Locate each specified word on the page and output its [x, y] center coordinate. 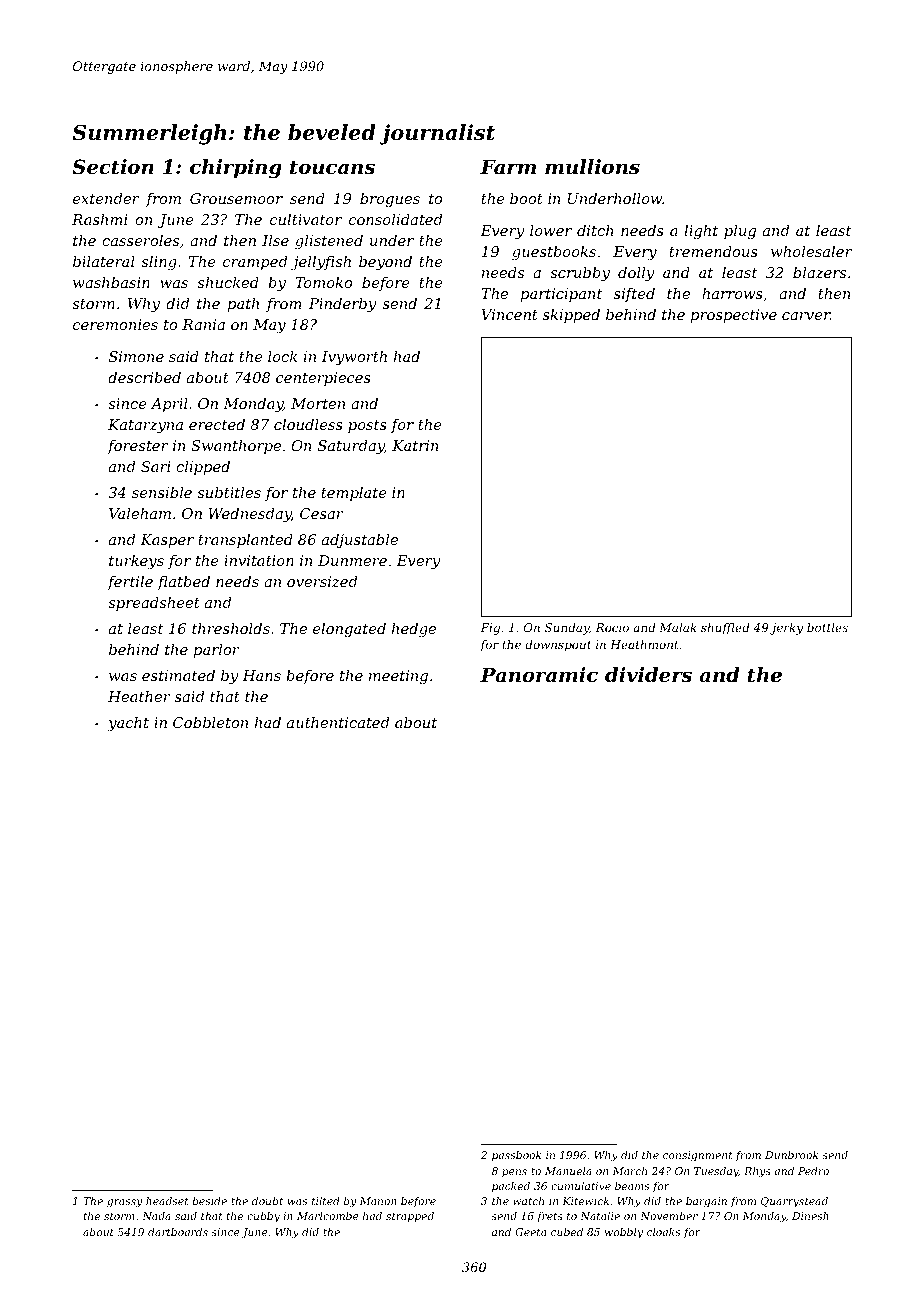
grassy [124, 1203]
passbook [516, 1156]
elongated [349, 630]
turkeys [136, 562]
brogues [390, 200]
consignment [698, 1156]
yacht [128, 724]
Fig [490, 629]
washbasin [111, 282]
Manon [378, 1201]
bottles [827, 627]
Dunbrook [791, 1155]
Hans [261, 675]
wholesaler [811, 251]
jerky [786, 629]
